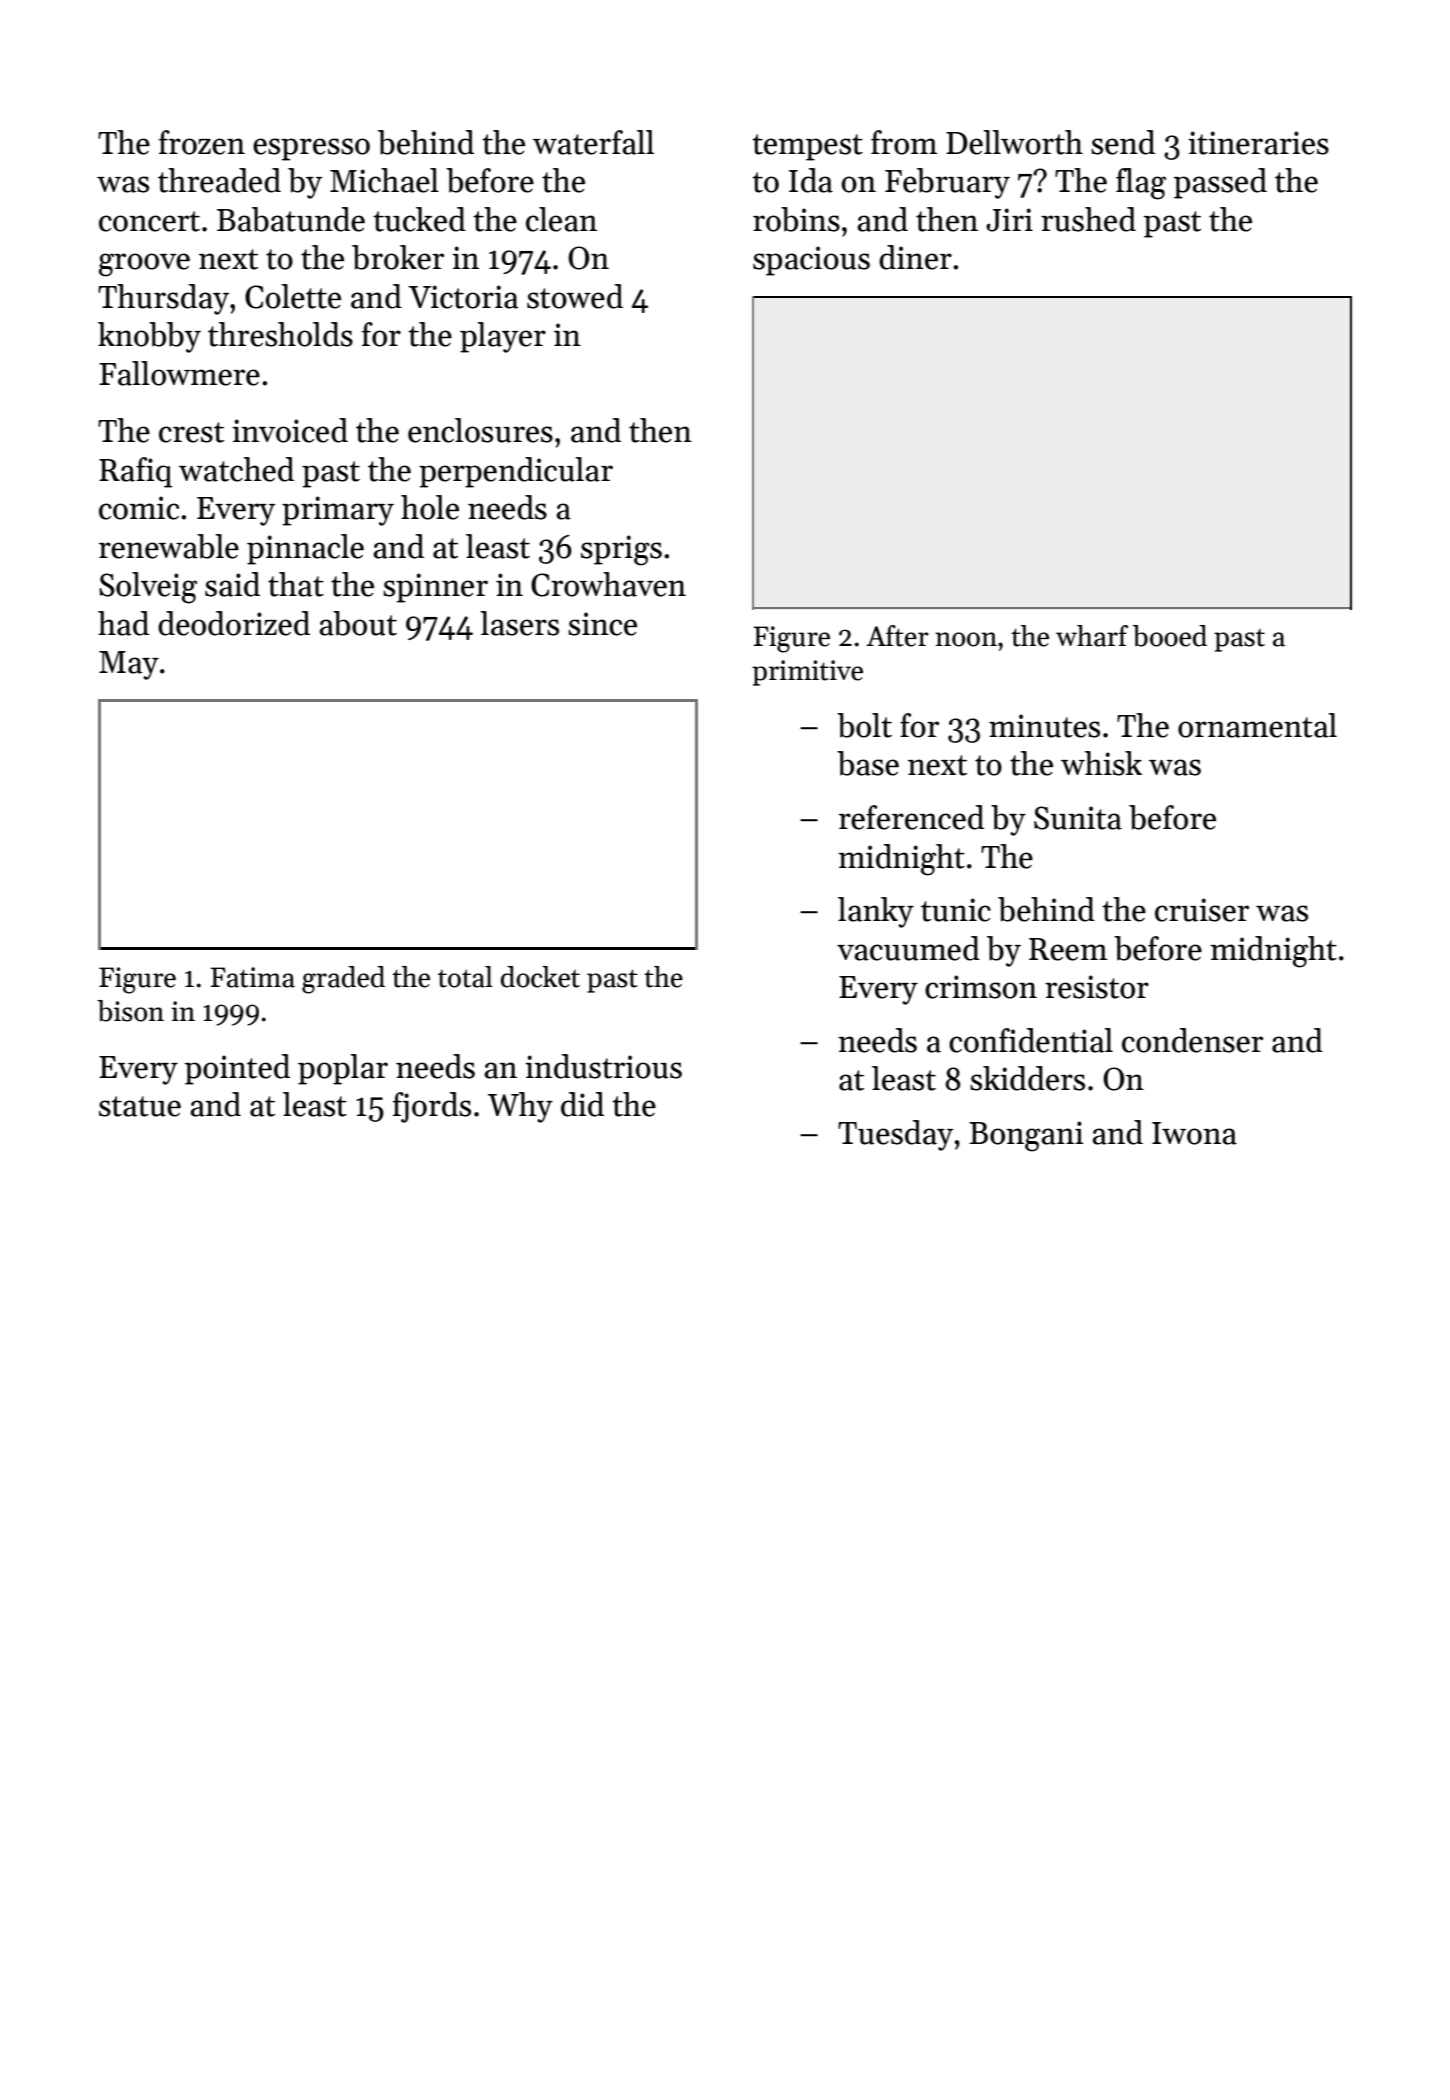  What do you see at coordinates (1101, 763) in the screenshot?
I see `whisk` at bounding box center [1101, 763].
